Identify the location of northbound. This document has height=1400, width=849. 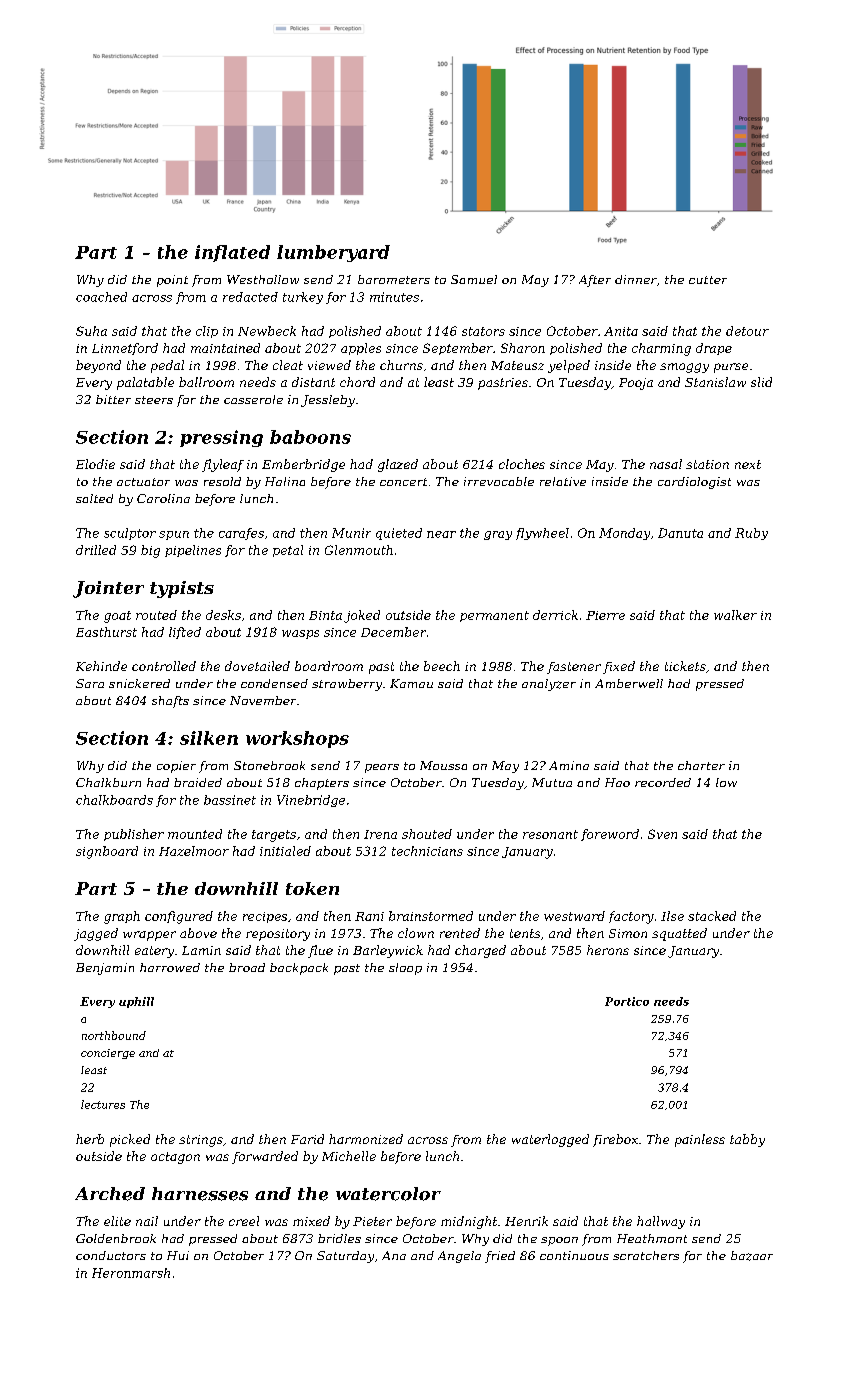
(114, 1035).
